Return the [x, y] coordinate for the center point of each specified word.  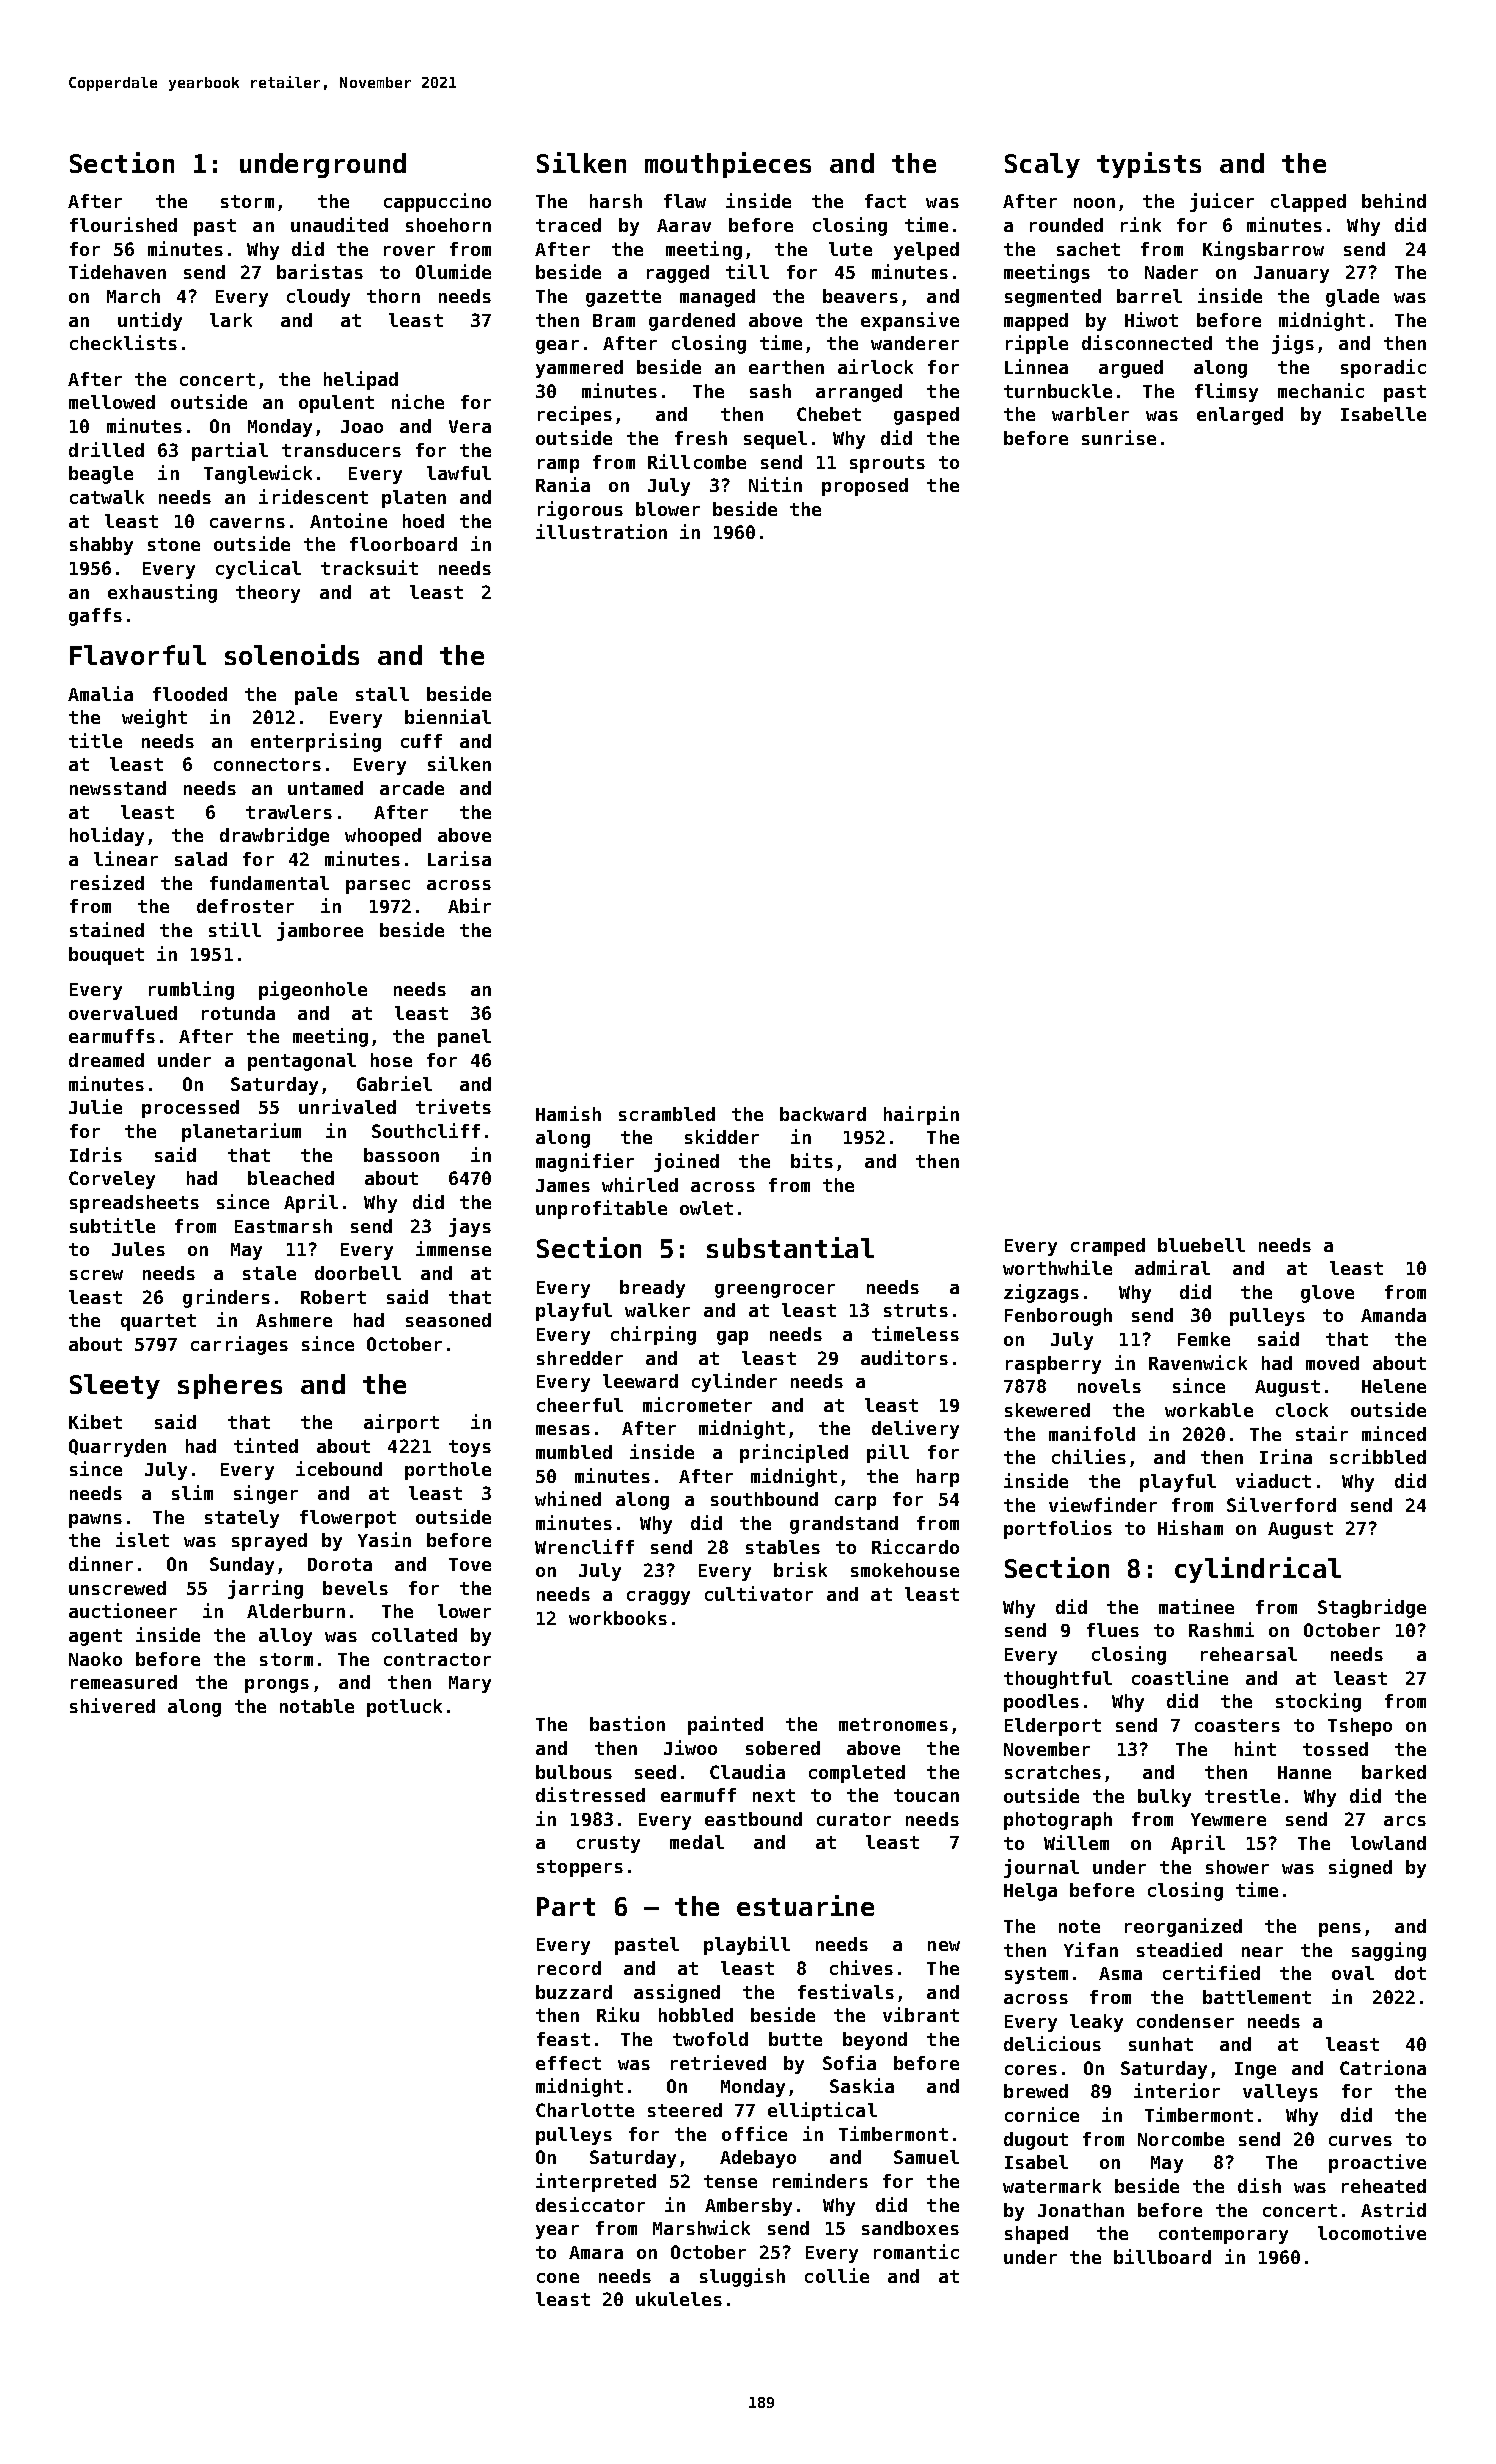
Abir [469, 905]
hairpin [921, 1115]
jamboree [320, 931]
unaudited [339, 224]
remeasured [124, 1682]
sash [770, 391]
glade [1352, 298]
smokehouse [905, 1570]
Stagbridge [1372, 1608]
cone [558, 2278]
